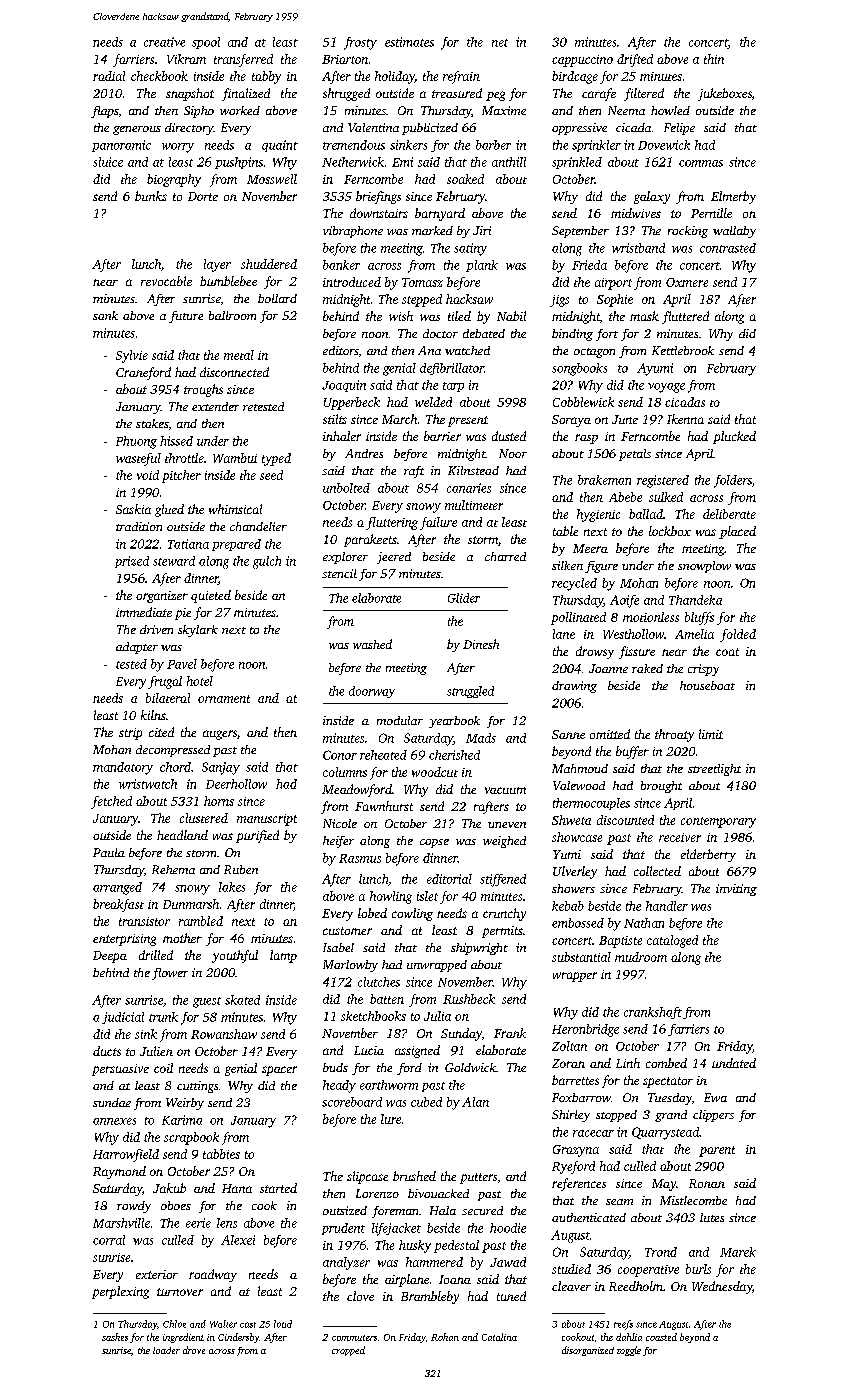 The height and width of the image is (1400, 849). I want to click on yearbook, so click(454, 722).
